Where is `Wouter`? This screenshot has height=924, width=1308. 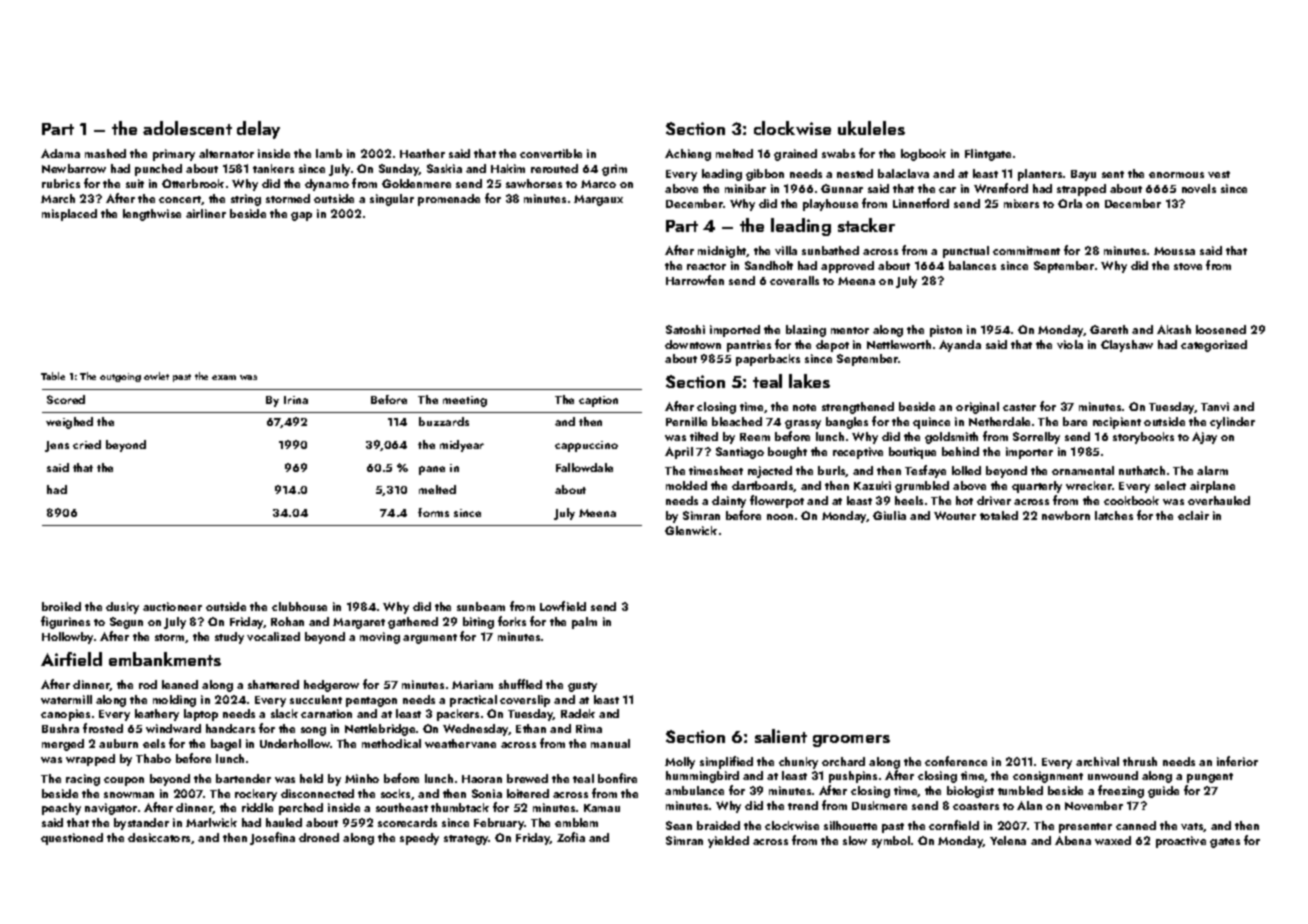
Wouter is located at coordinates (955, 515).
